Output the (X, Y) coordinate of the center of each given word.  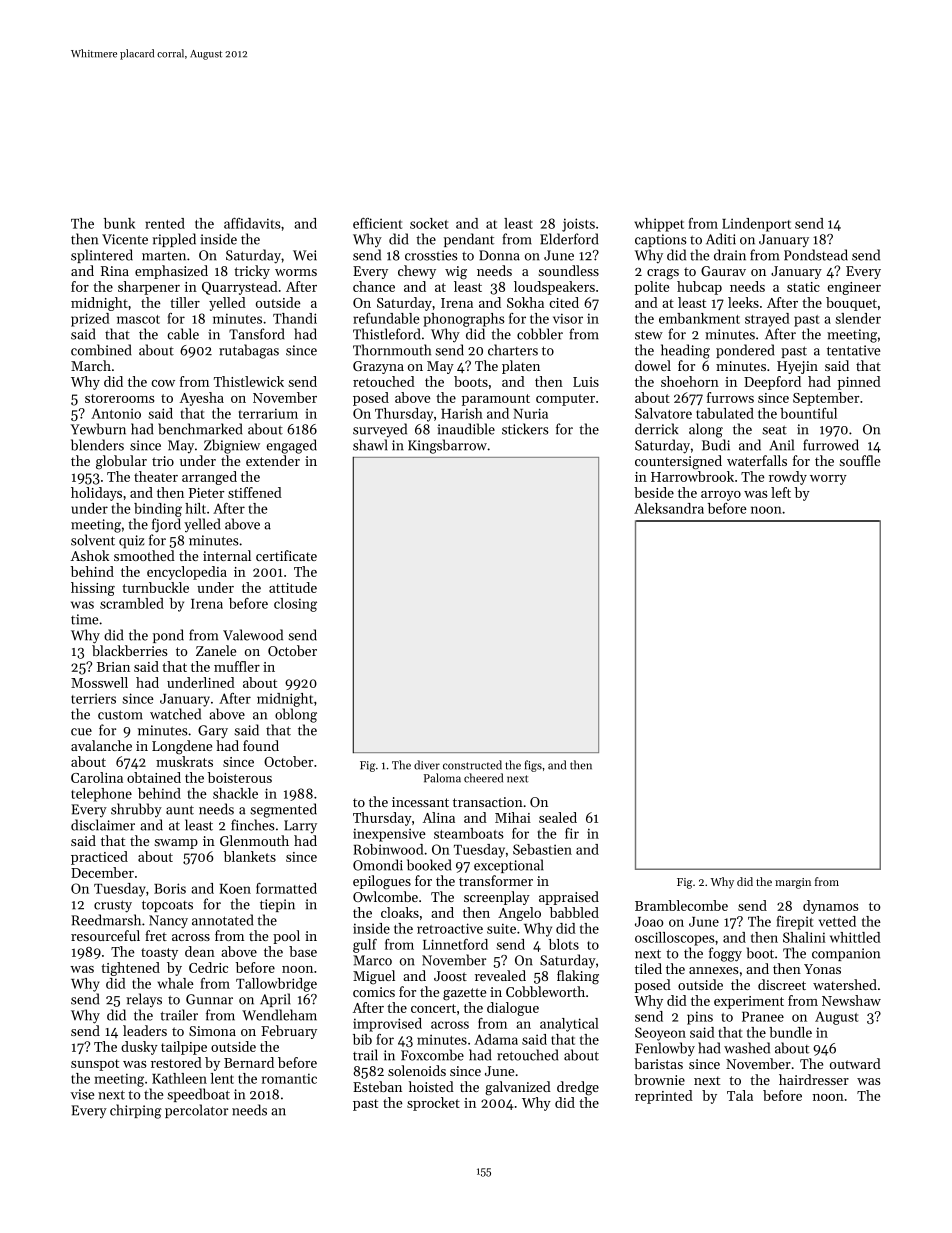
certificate (286, 555)
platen (521, 367)
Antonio (116, 413)
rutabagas (249, 351)
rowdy (788, 478)
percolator (196, 1111)
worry (828, 480)
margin (793, 883)
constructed (472, 765)
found (261, 745)
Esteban (377, 1086)
